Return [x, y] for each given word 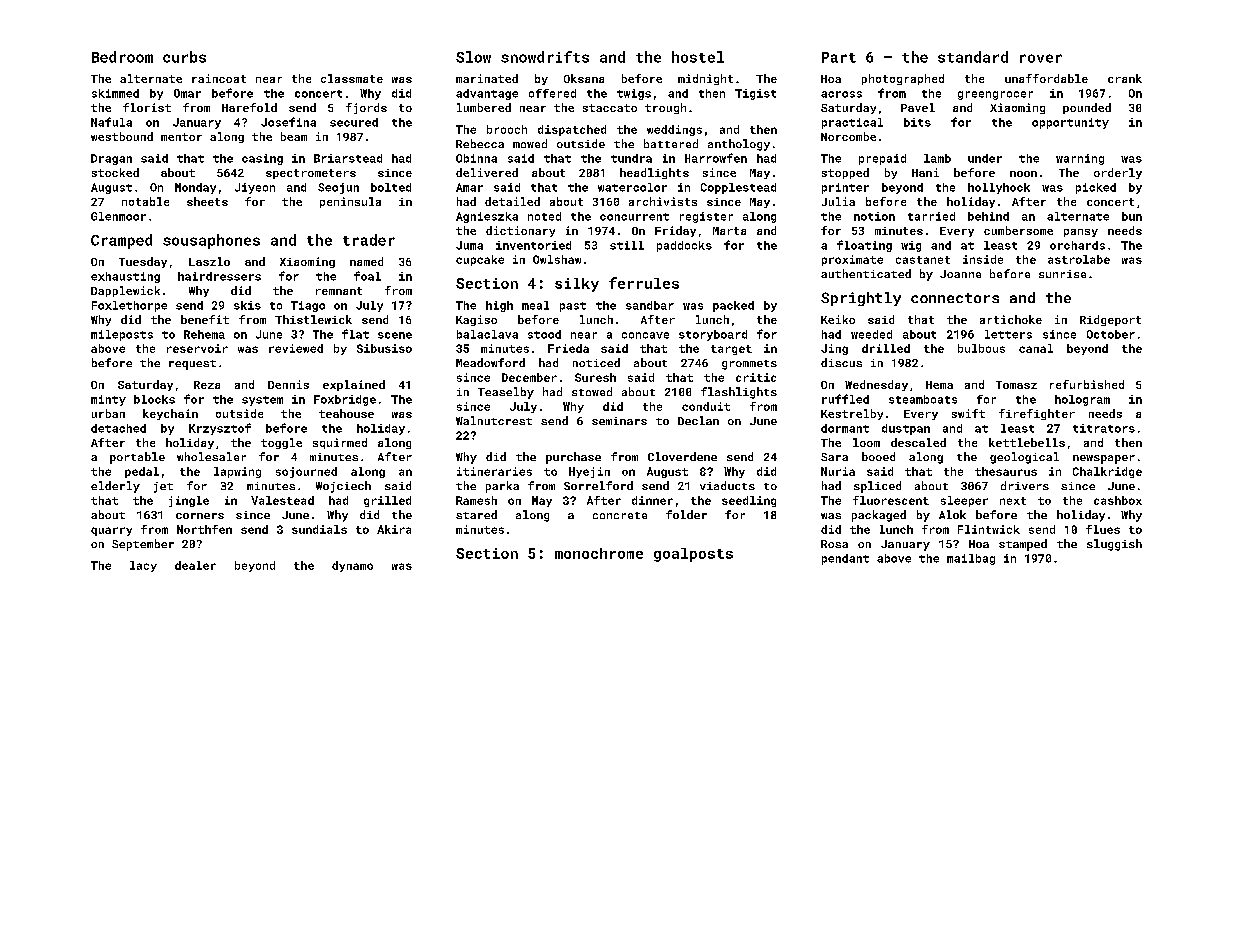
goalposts [693, 555]
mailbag [971, 559]
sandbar [650, 305]
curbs [184, 57]
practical [852, 123]
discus [841, 362]
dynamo [352, 566]
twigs [634, 94]
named [366, 261]
